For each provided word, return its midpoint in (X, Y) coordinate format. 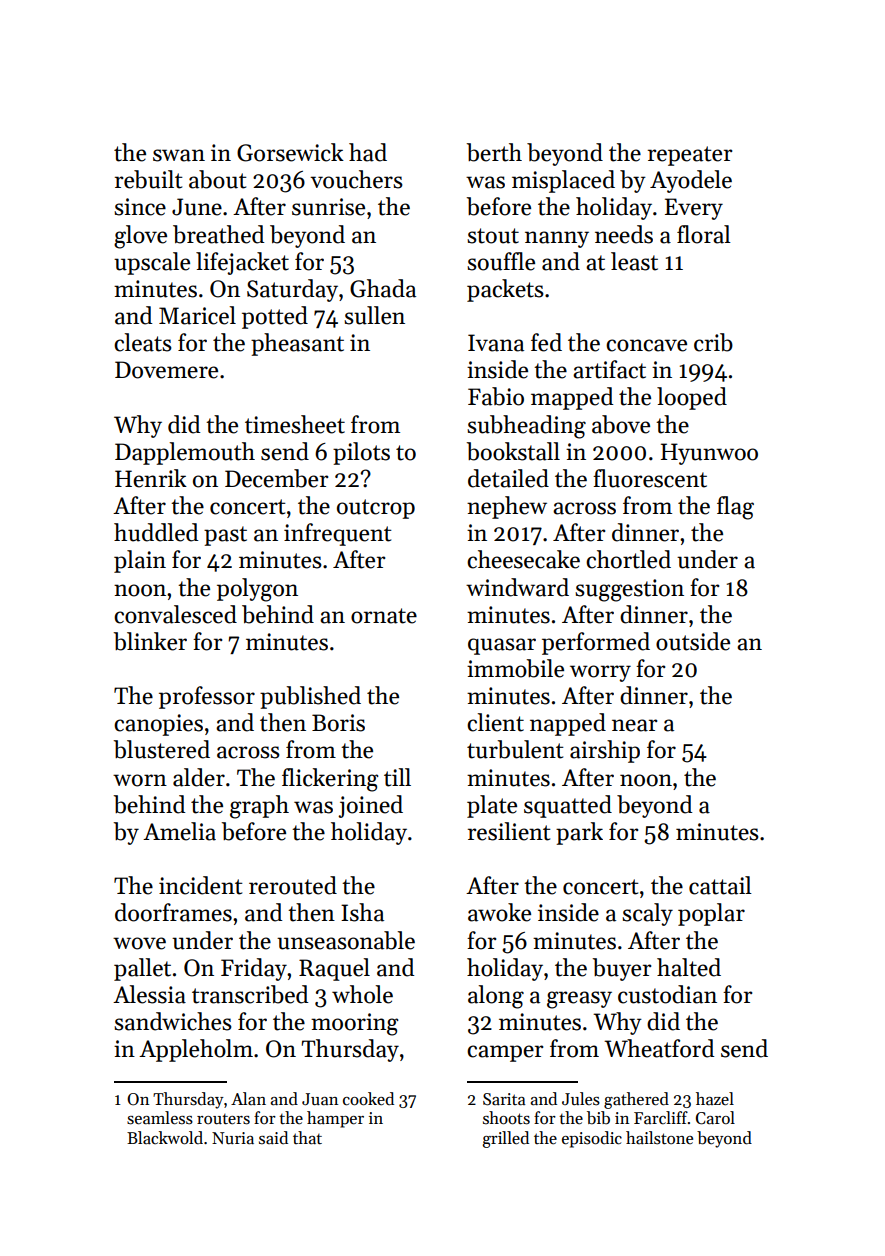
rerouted (293, 885)
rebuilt (149, 179)
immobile (515, 668)
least (634, 261)
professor (207, 697)
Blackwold (165, 1138)
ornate (384, 616)
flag (735, 508)
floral (704, 234)
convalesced (175, 614)
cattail (720, 885)
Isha (362, 912)
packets (505, 290)
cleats (143, 342)
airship (605, 751)
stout (493, 236)
